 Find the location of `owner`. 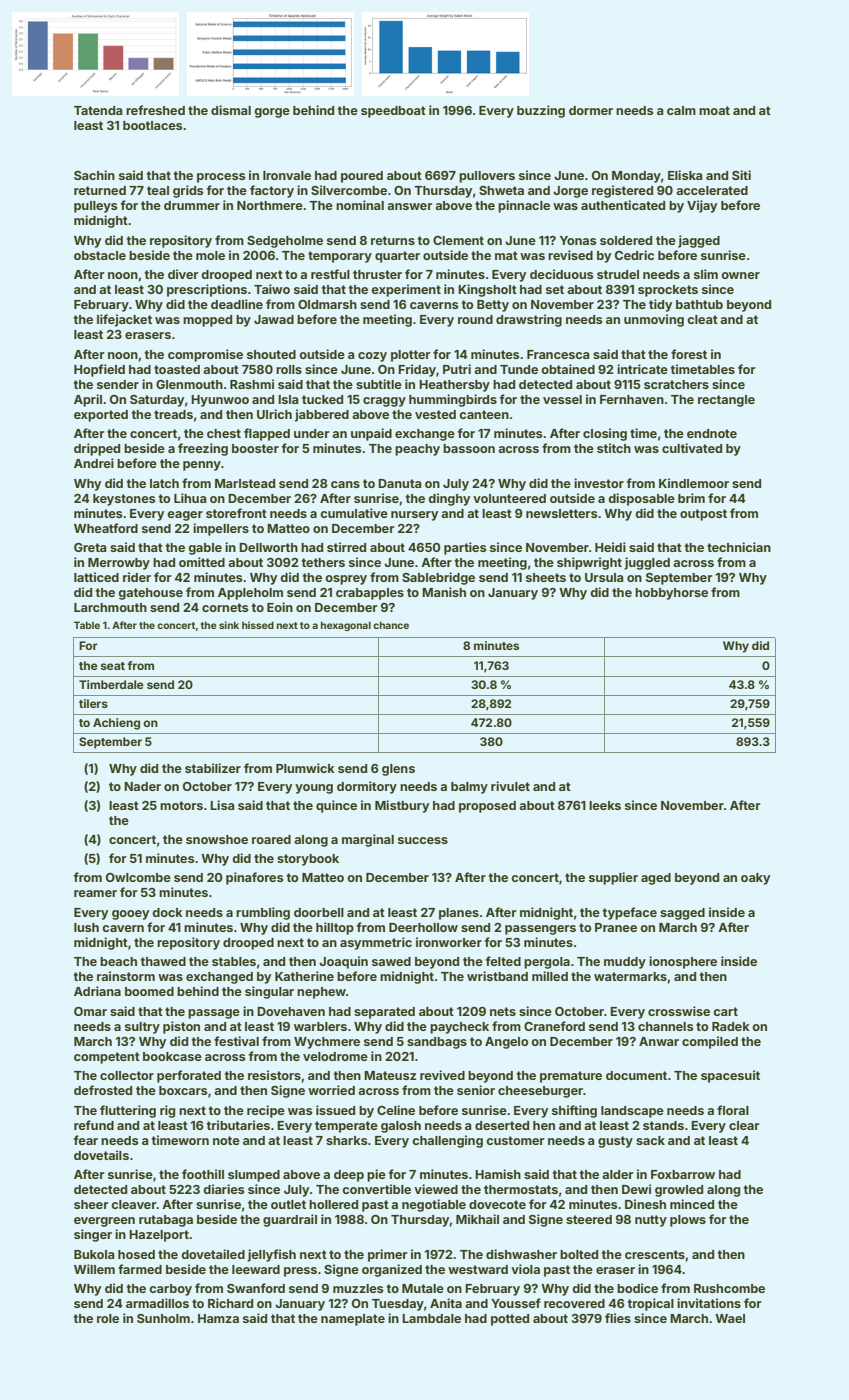

owner is located at coordinates (740, 275).
